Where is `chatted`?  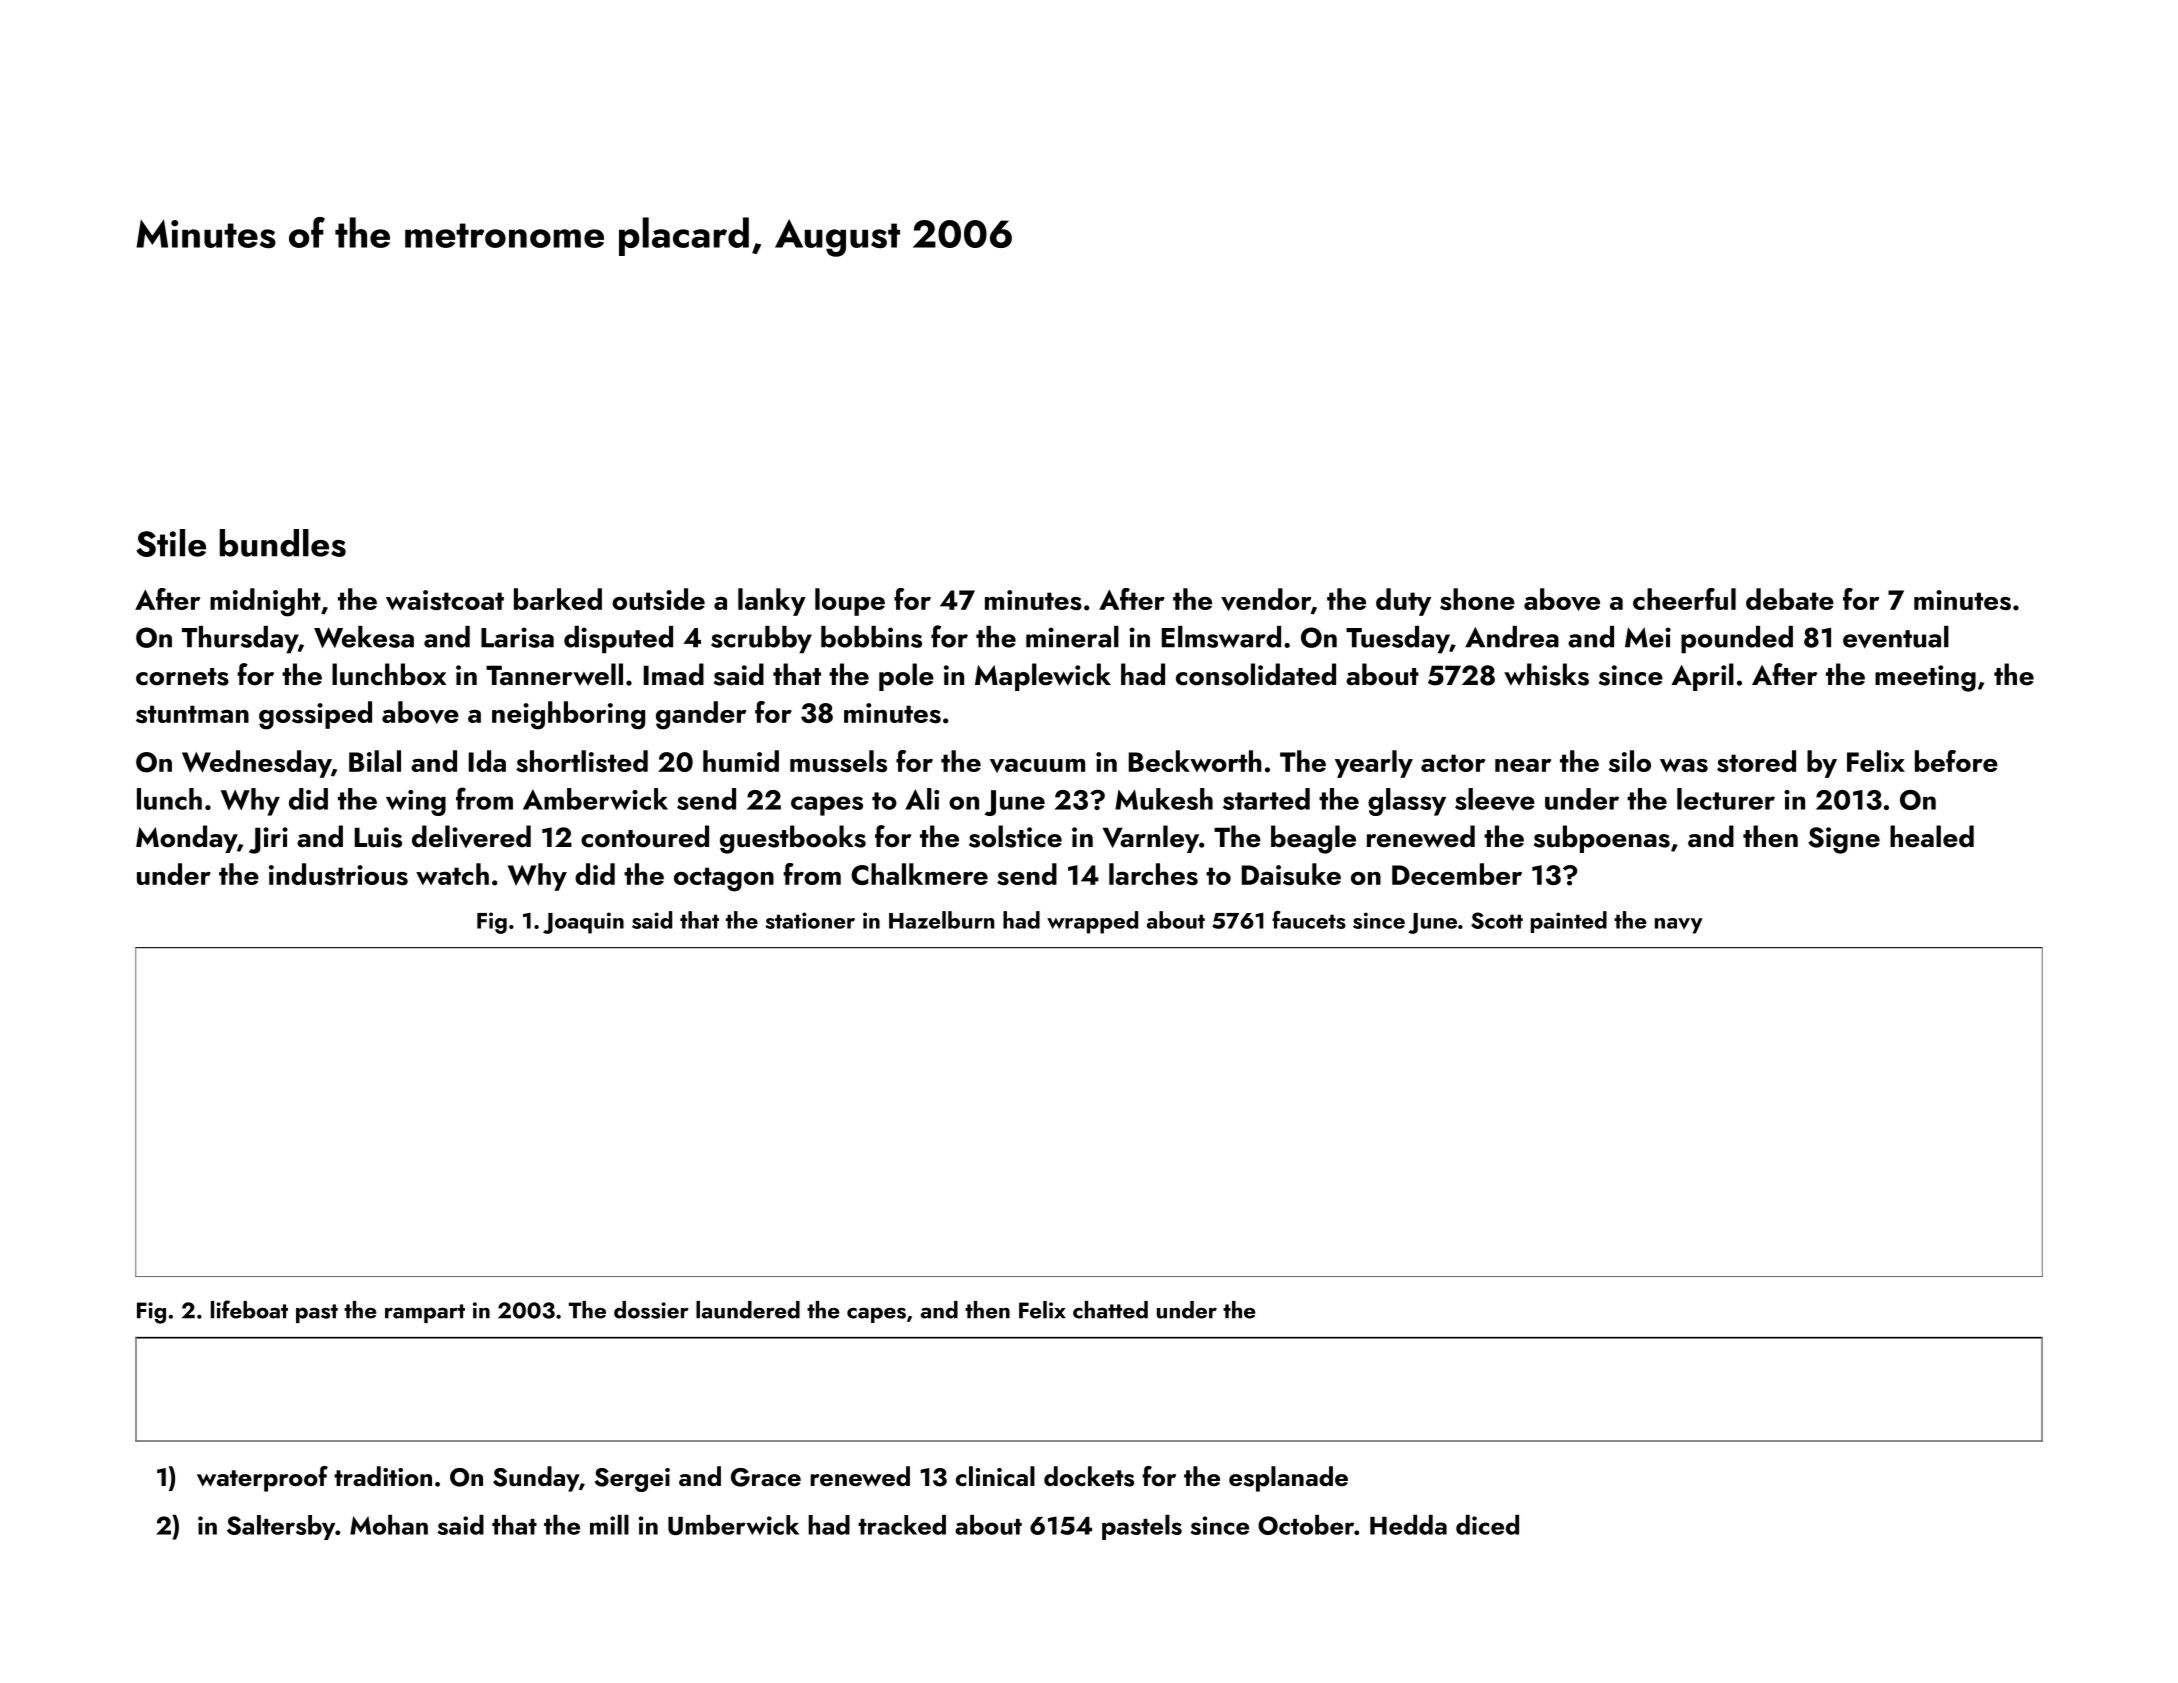
chatted is located at coordinates (1110, 1310).
